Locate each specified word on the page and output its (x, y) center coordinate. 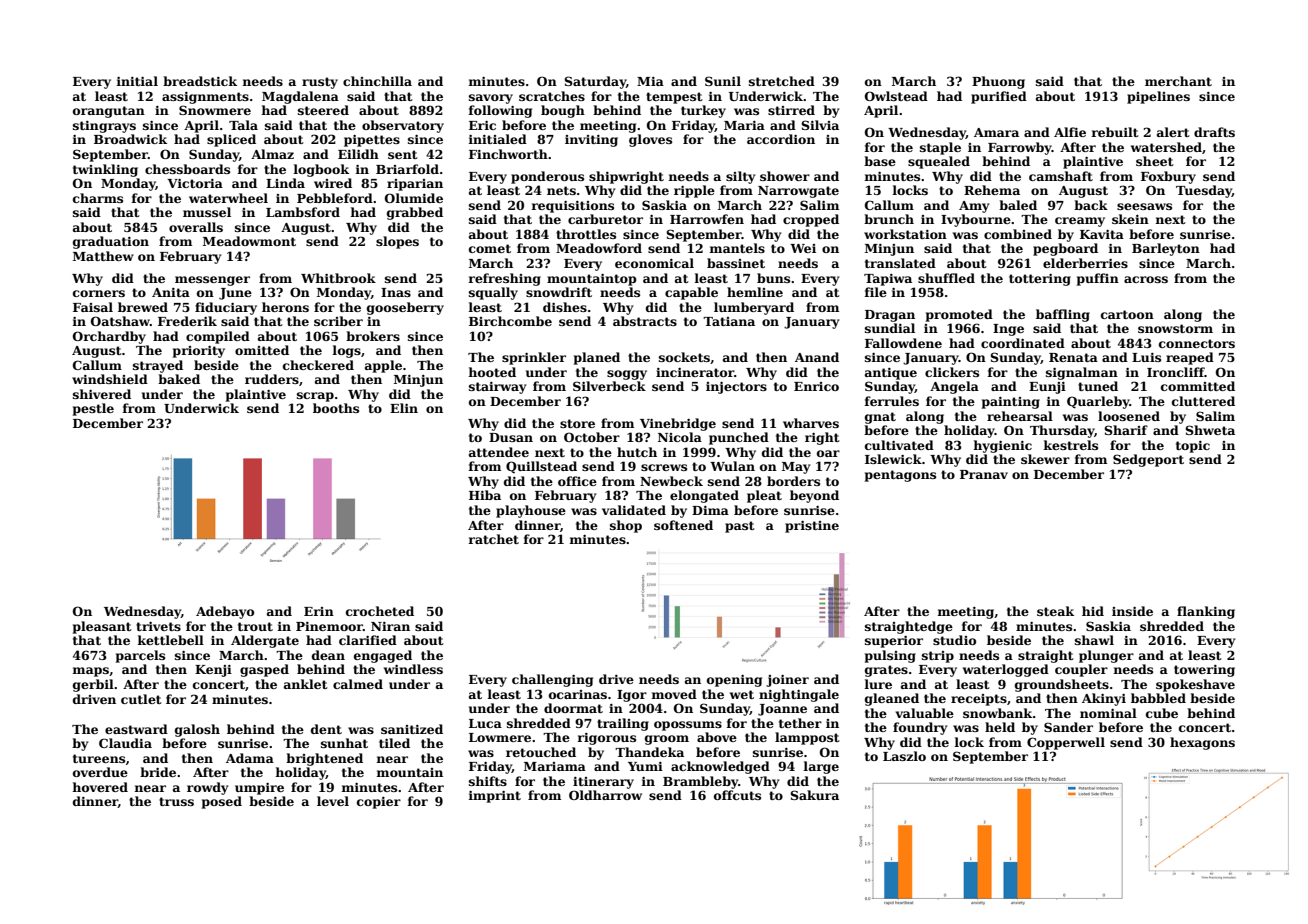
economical (654, 263)
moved (674, 694)
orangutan (109, 112)
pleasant (102, 627)
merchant (1178, 81)
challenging (552, 680)
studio (954, 640)
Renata (1073, 357)
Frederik (187, 321)
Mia (650, 81)
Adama (250, 758)
